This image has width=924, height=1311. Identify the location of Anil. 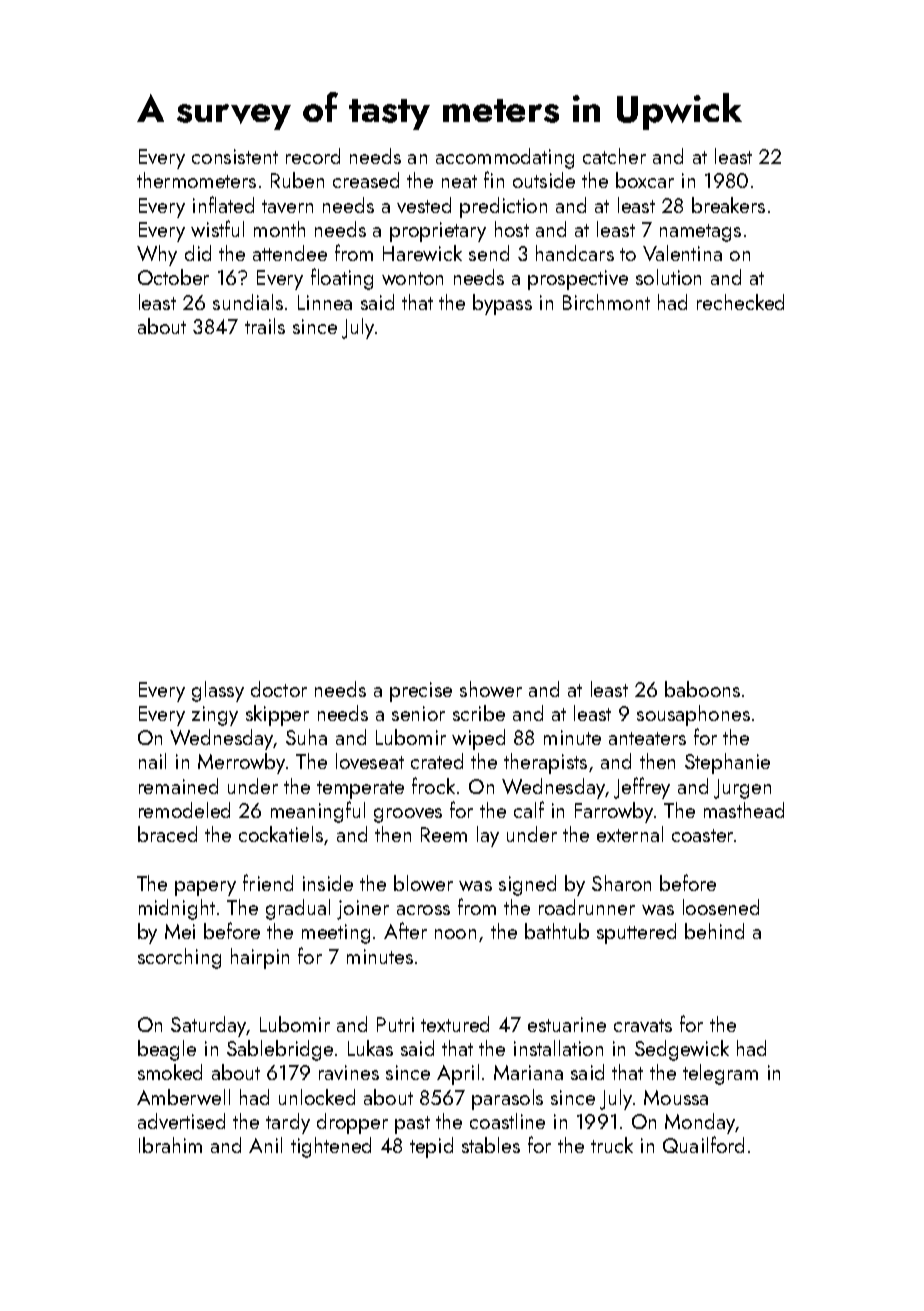
(265, 1145).
